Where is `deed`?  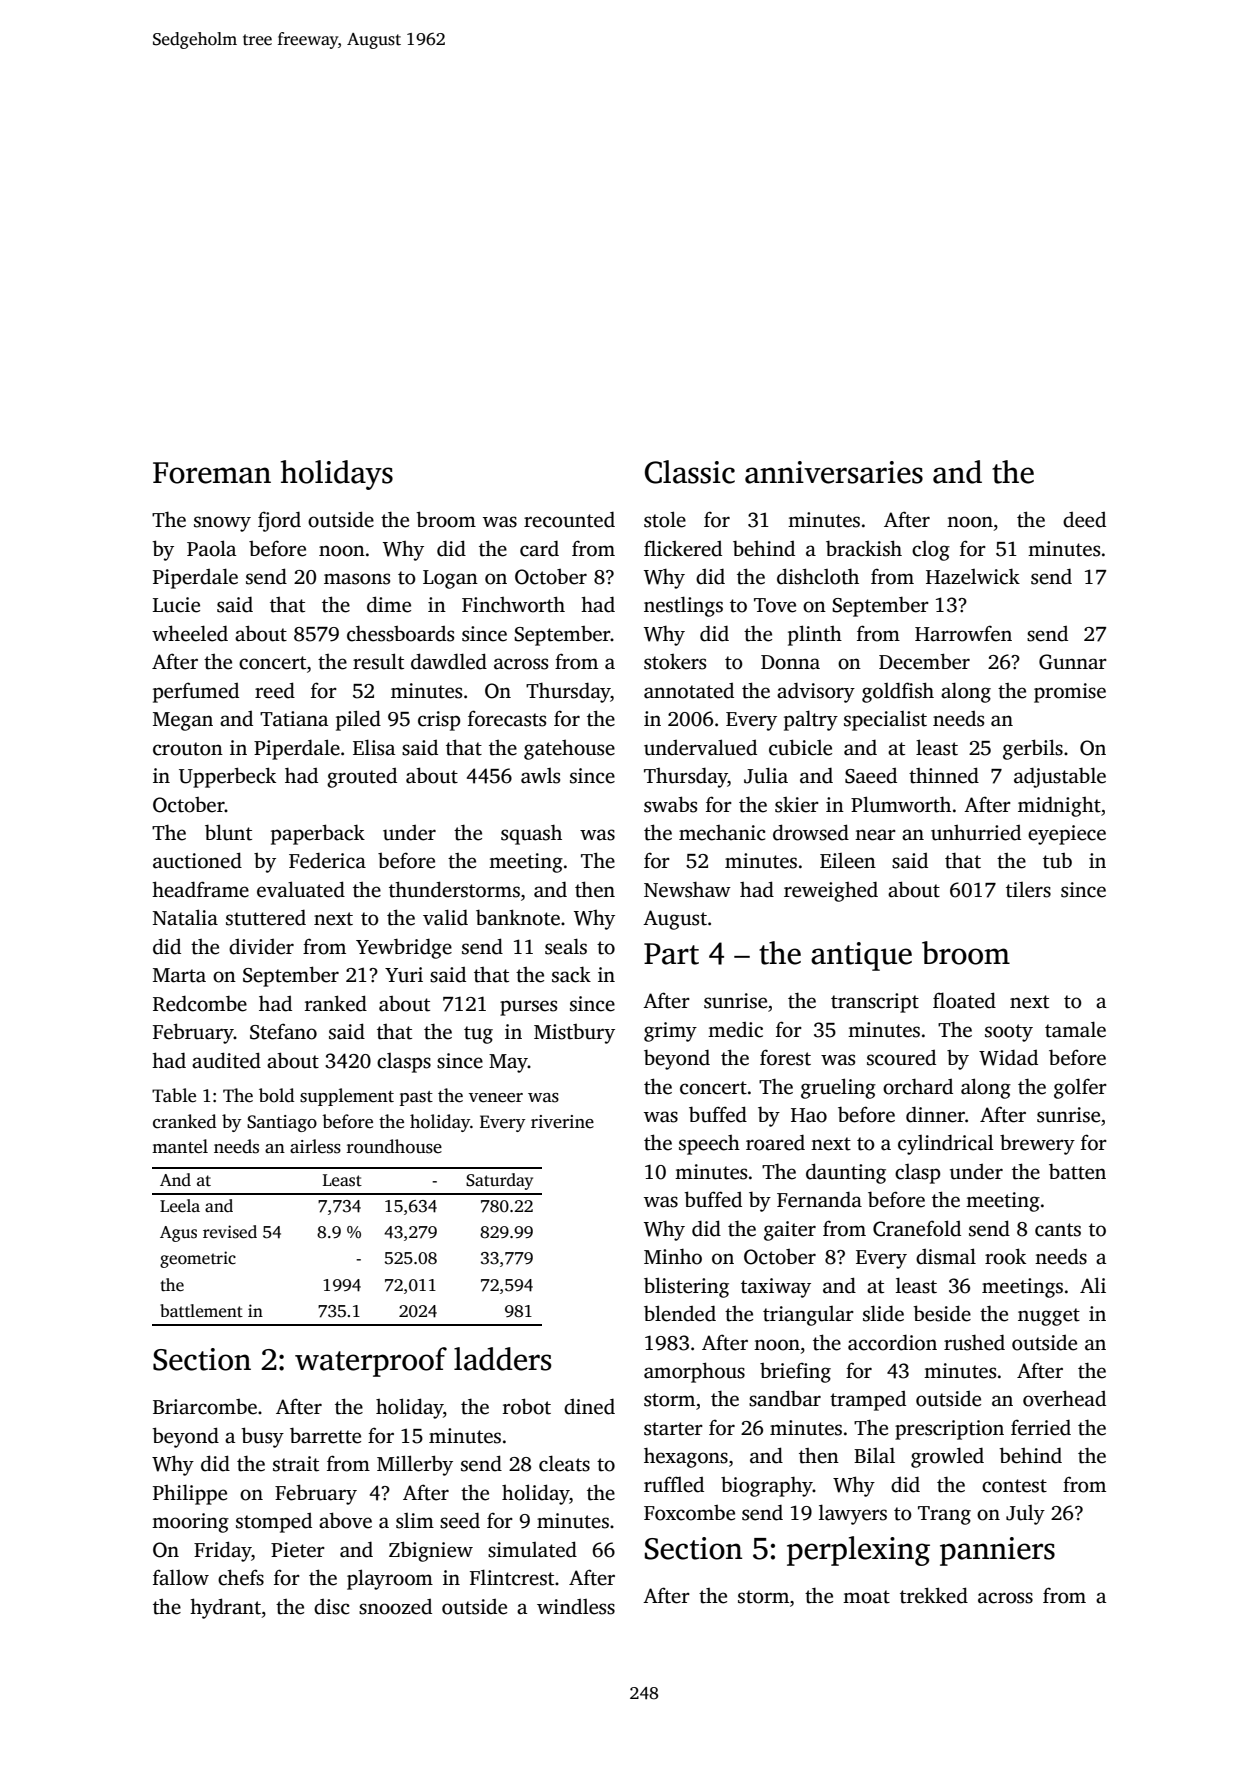
deed is located at coordinates (1084, 520).
